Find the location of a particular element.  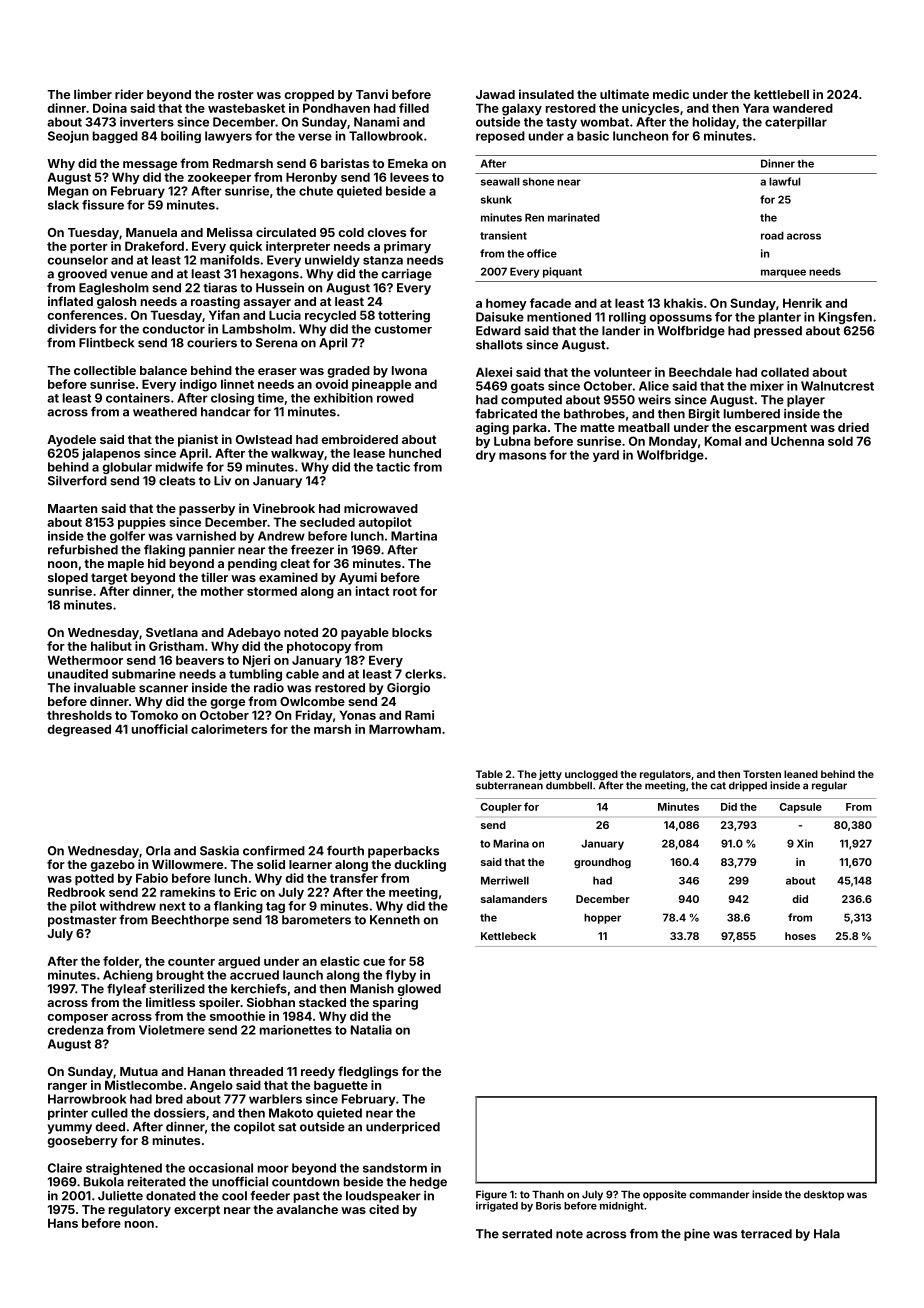

regulatory is located at coordinates (140, 1211).
